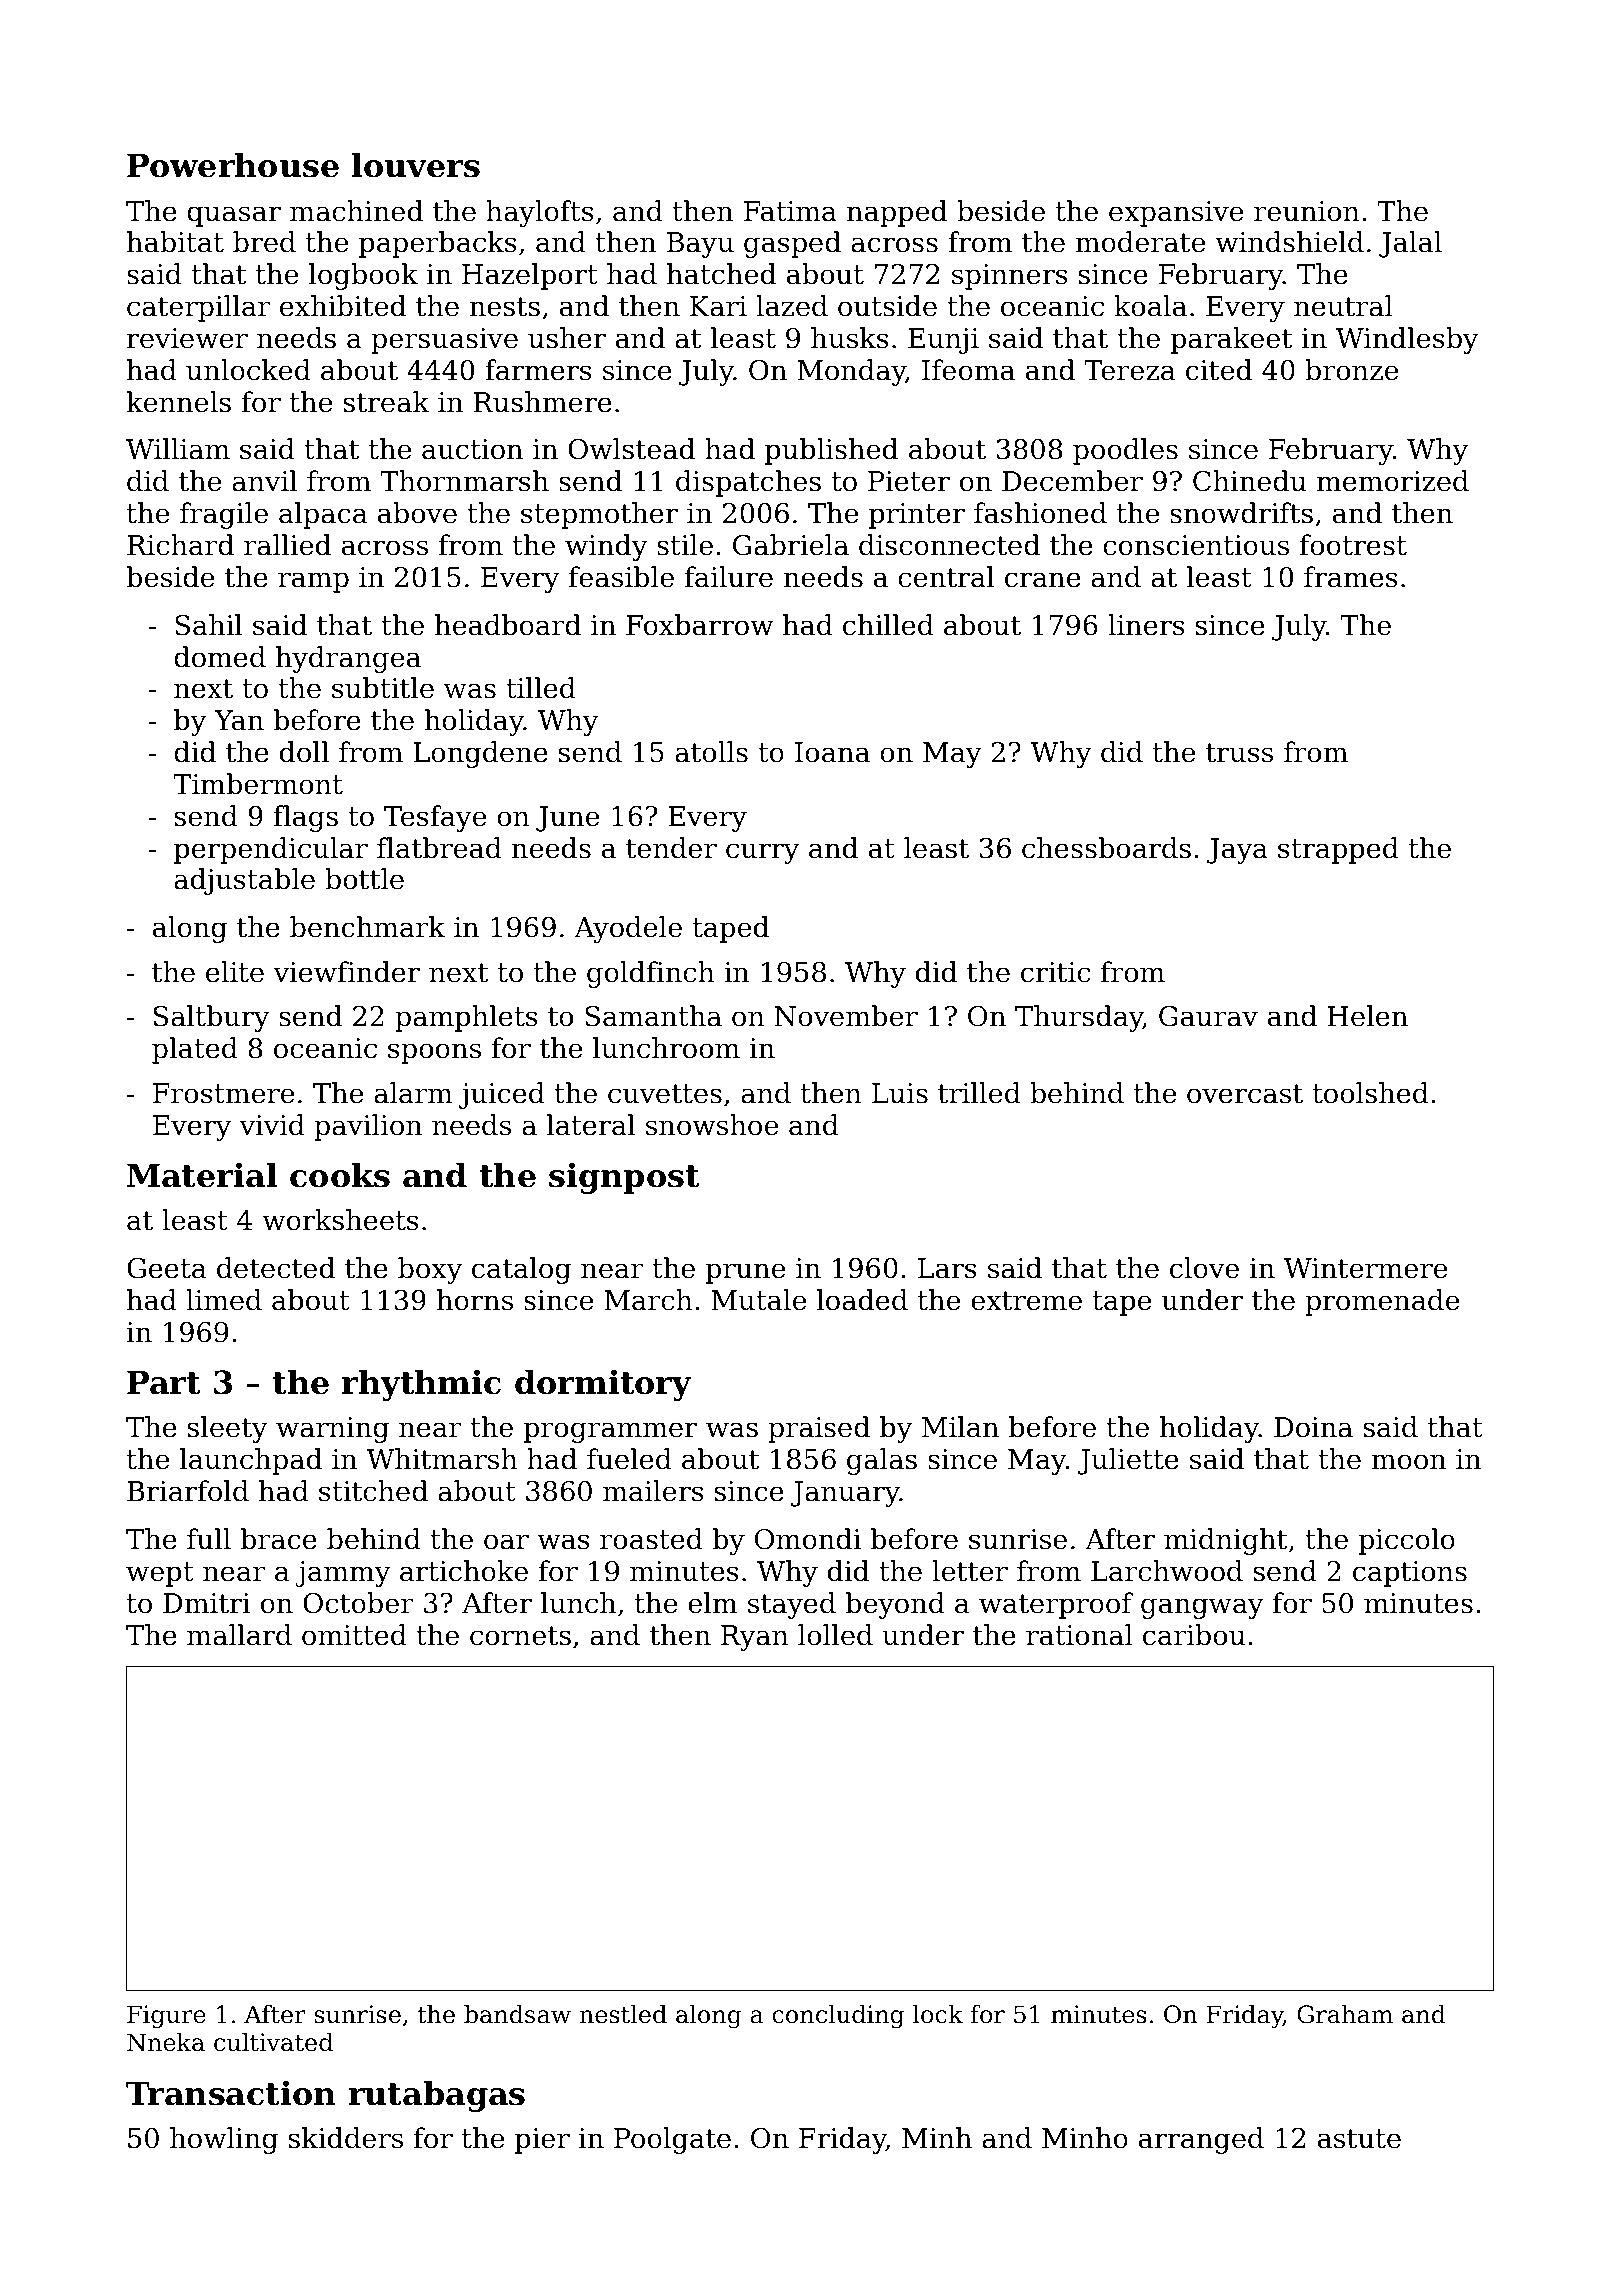  Describe the element at coordinates (808, 1539) in the screenshot. I see `Omondi` at that location.
